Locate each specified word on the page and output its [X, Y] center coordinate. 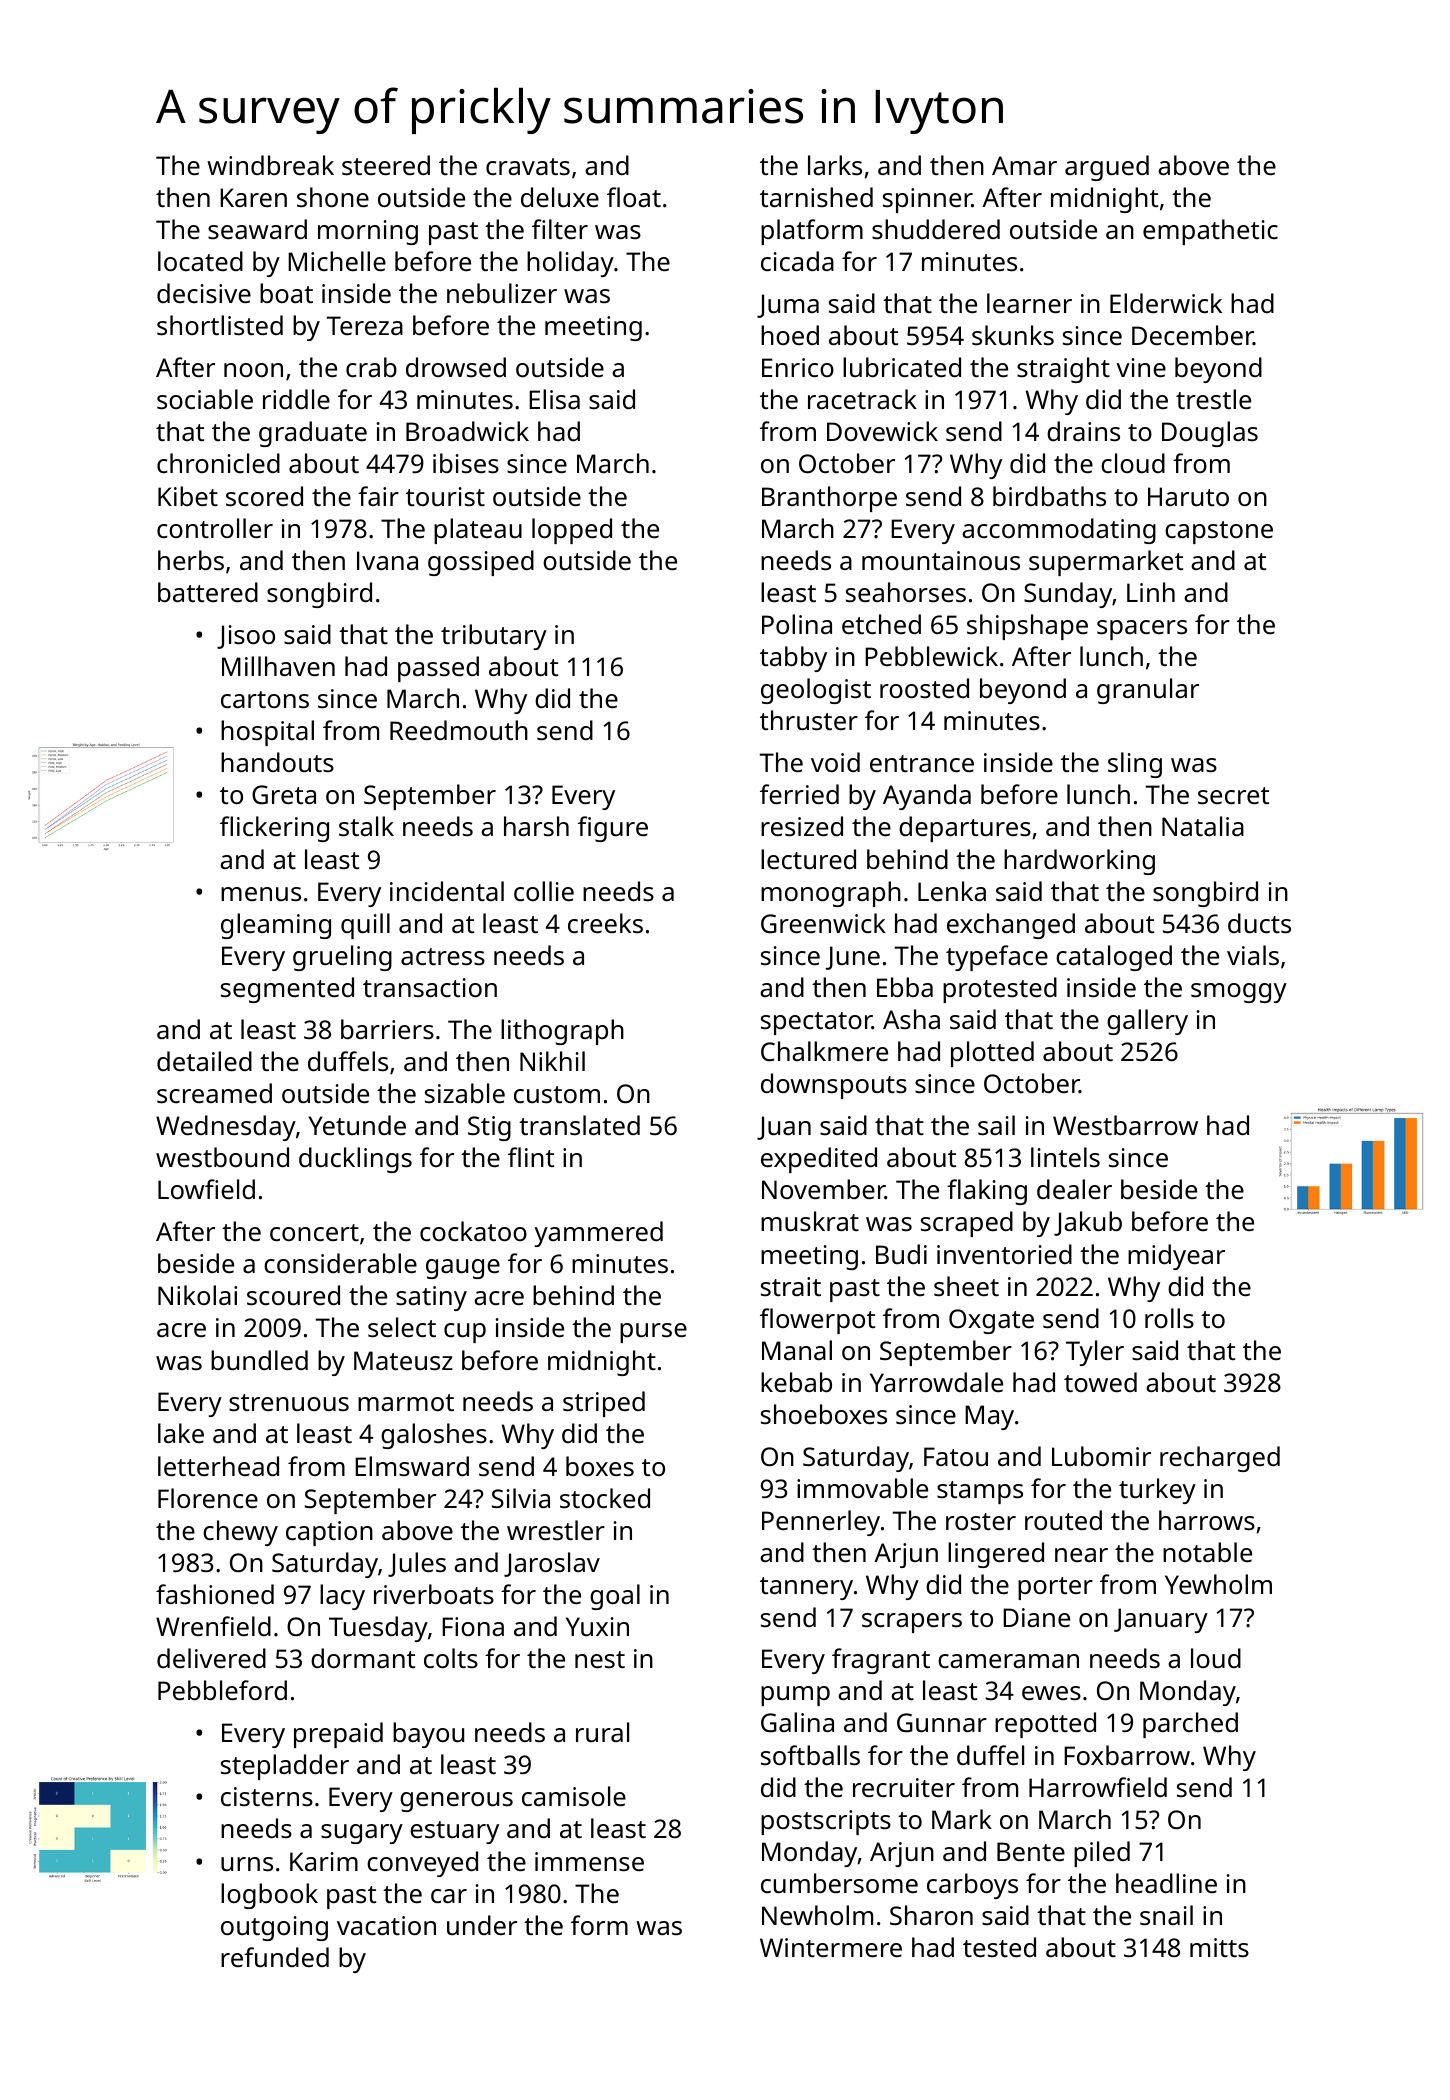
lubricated [902, 367]
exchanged [1011, 926]
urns [247, 1864]
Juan [784, 1128]
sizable [465, 1093]
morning [368, 232]
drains [1083, 431]
